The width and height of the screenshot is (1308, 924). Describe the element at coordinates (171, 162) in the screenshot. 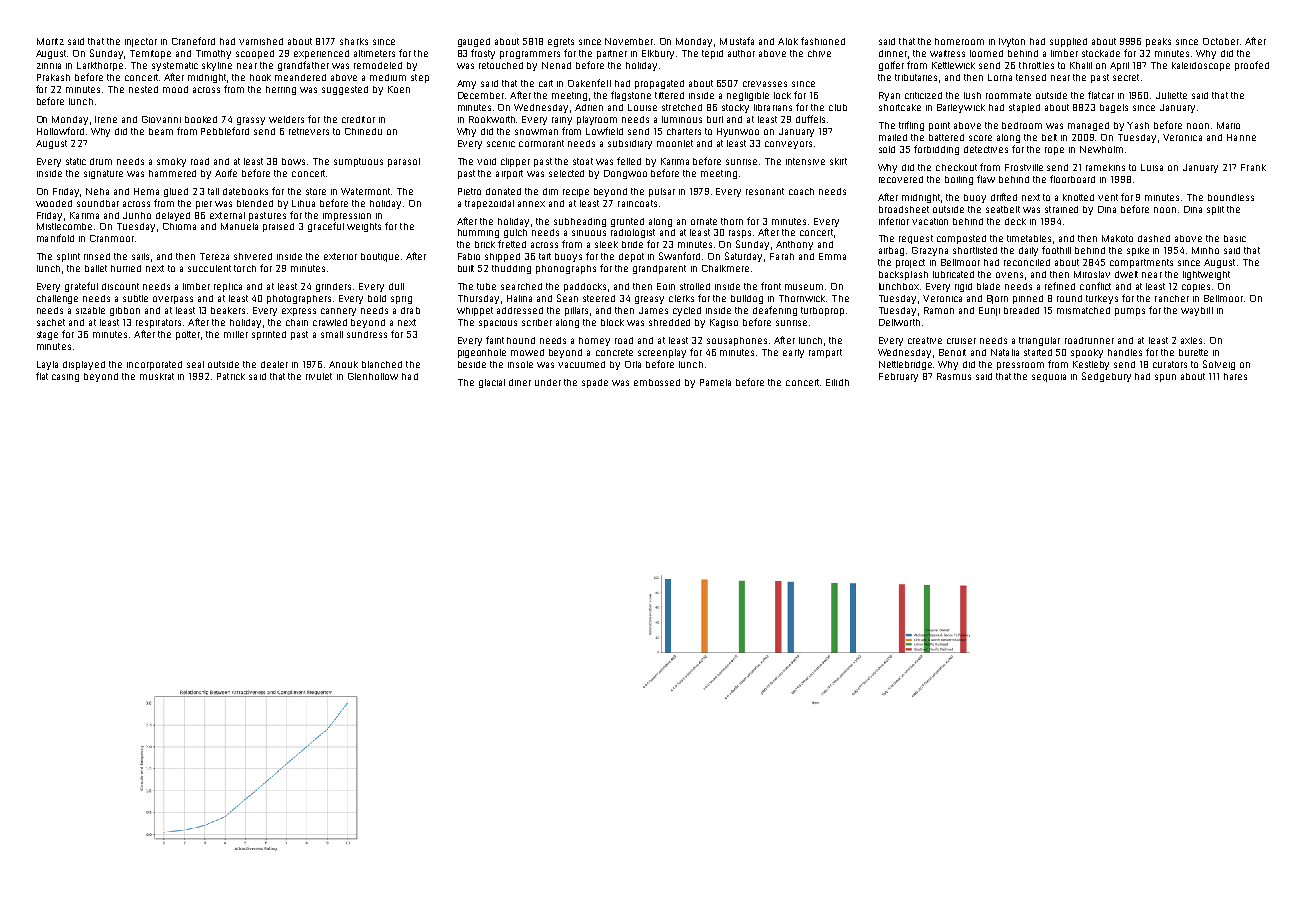

I see `smoky` at that location.
